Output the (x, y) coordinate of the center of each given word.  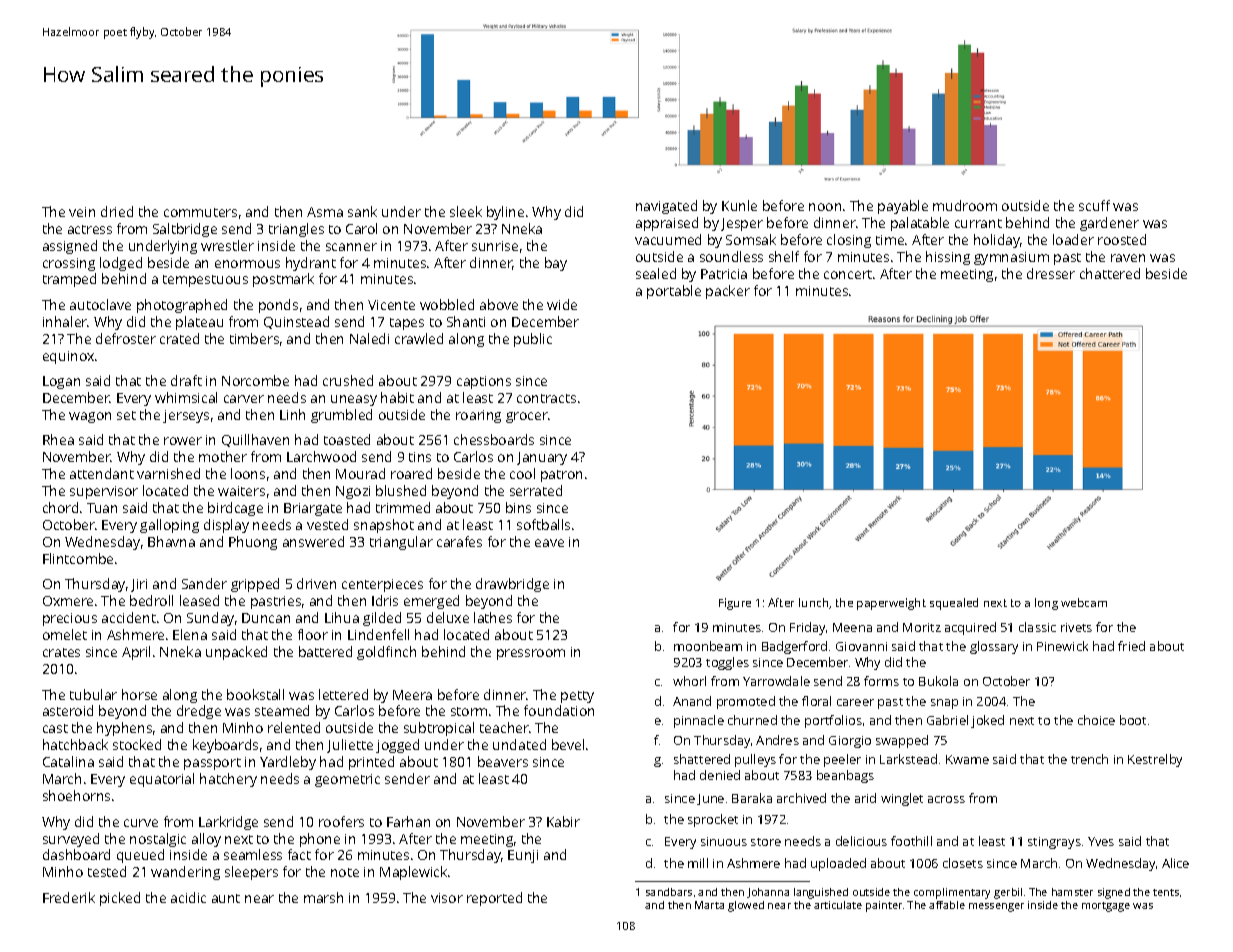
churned (752, 720)
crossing (69, 264)
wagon (90, 417)
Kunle (739, 205)
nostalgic (158, 840)
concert (848, 274)
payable (903, 207)
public (533, 340)
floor (313, 634)
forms (881, 681)
